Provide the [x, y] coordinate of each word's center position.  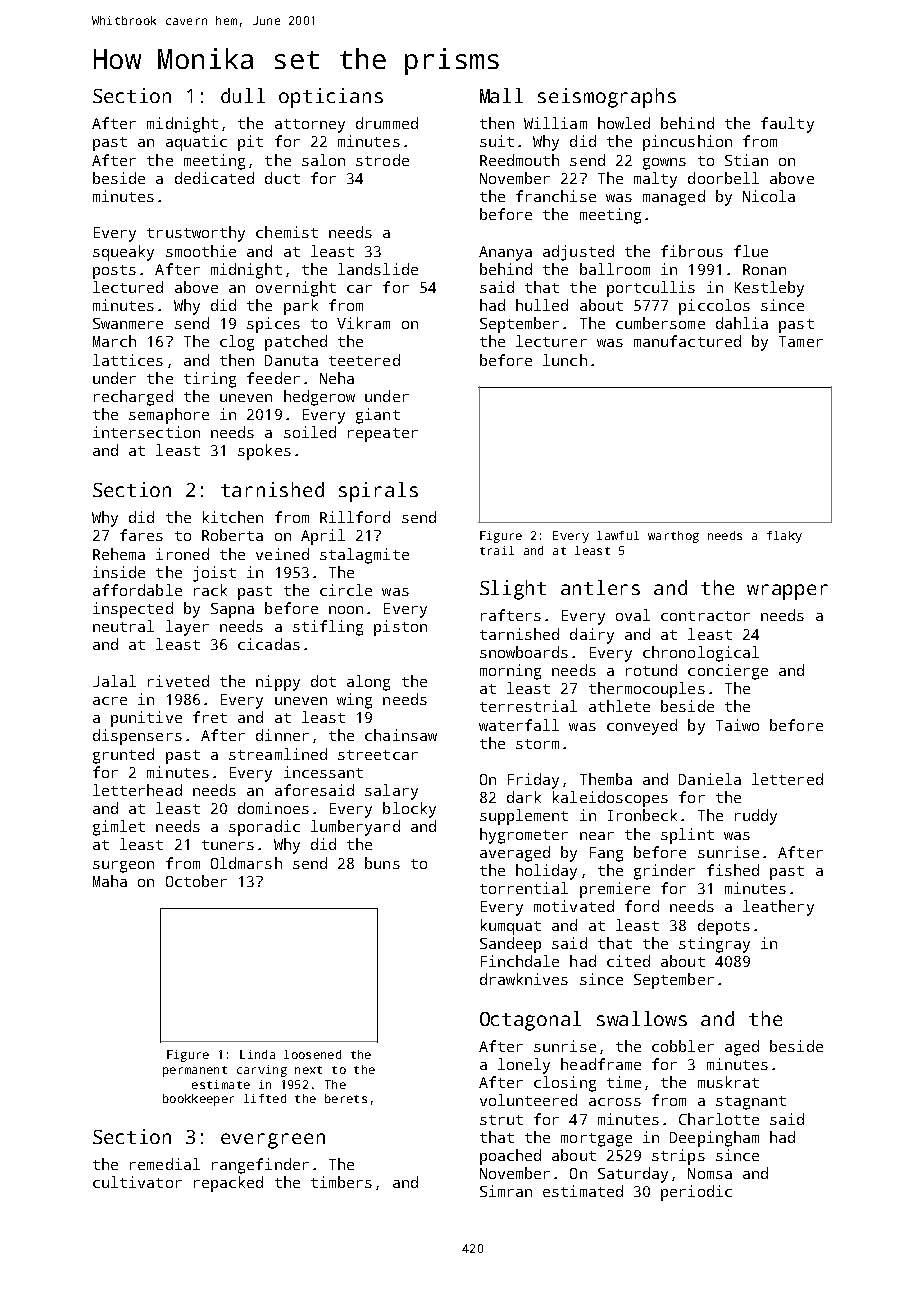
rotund [651, 670]
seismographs [607, 98]
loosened [312, 1054]
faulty [787, 125]
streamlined [278, 754]
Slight [513, 590]
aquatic [196, 143]
